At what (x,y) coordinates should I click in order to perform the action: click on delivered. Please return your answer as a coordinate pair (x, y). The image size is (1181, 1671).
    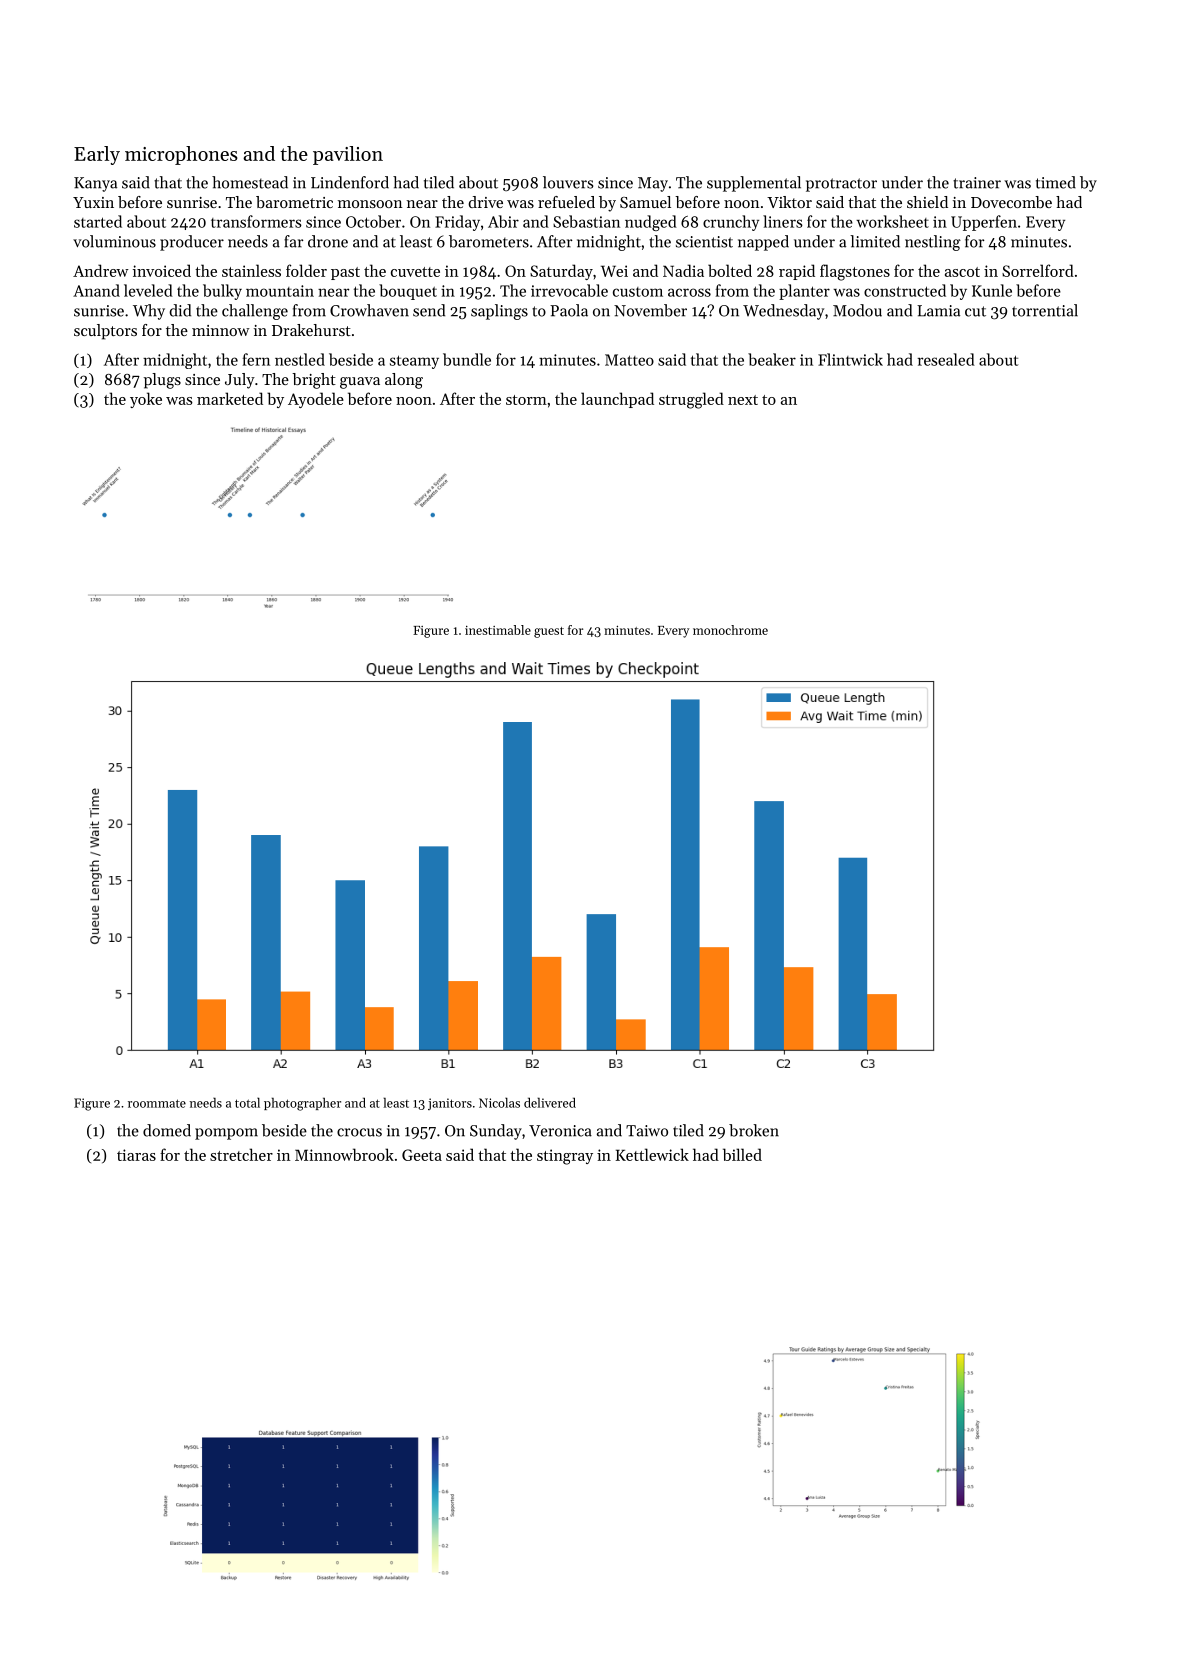
    Looking at the image, I should click on (550, 1102).
